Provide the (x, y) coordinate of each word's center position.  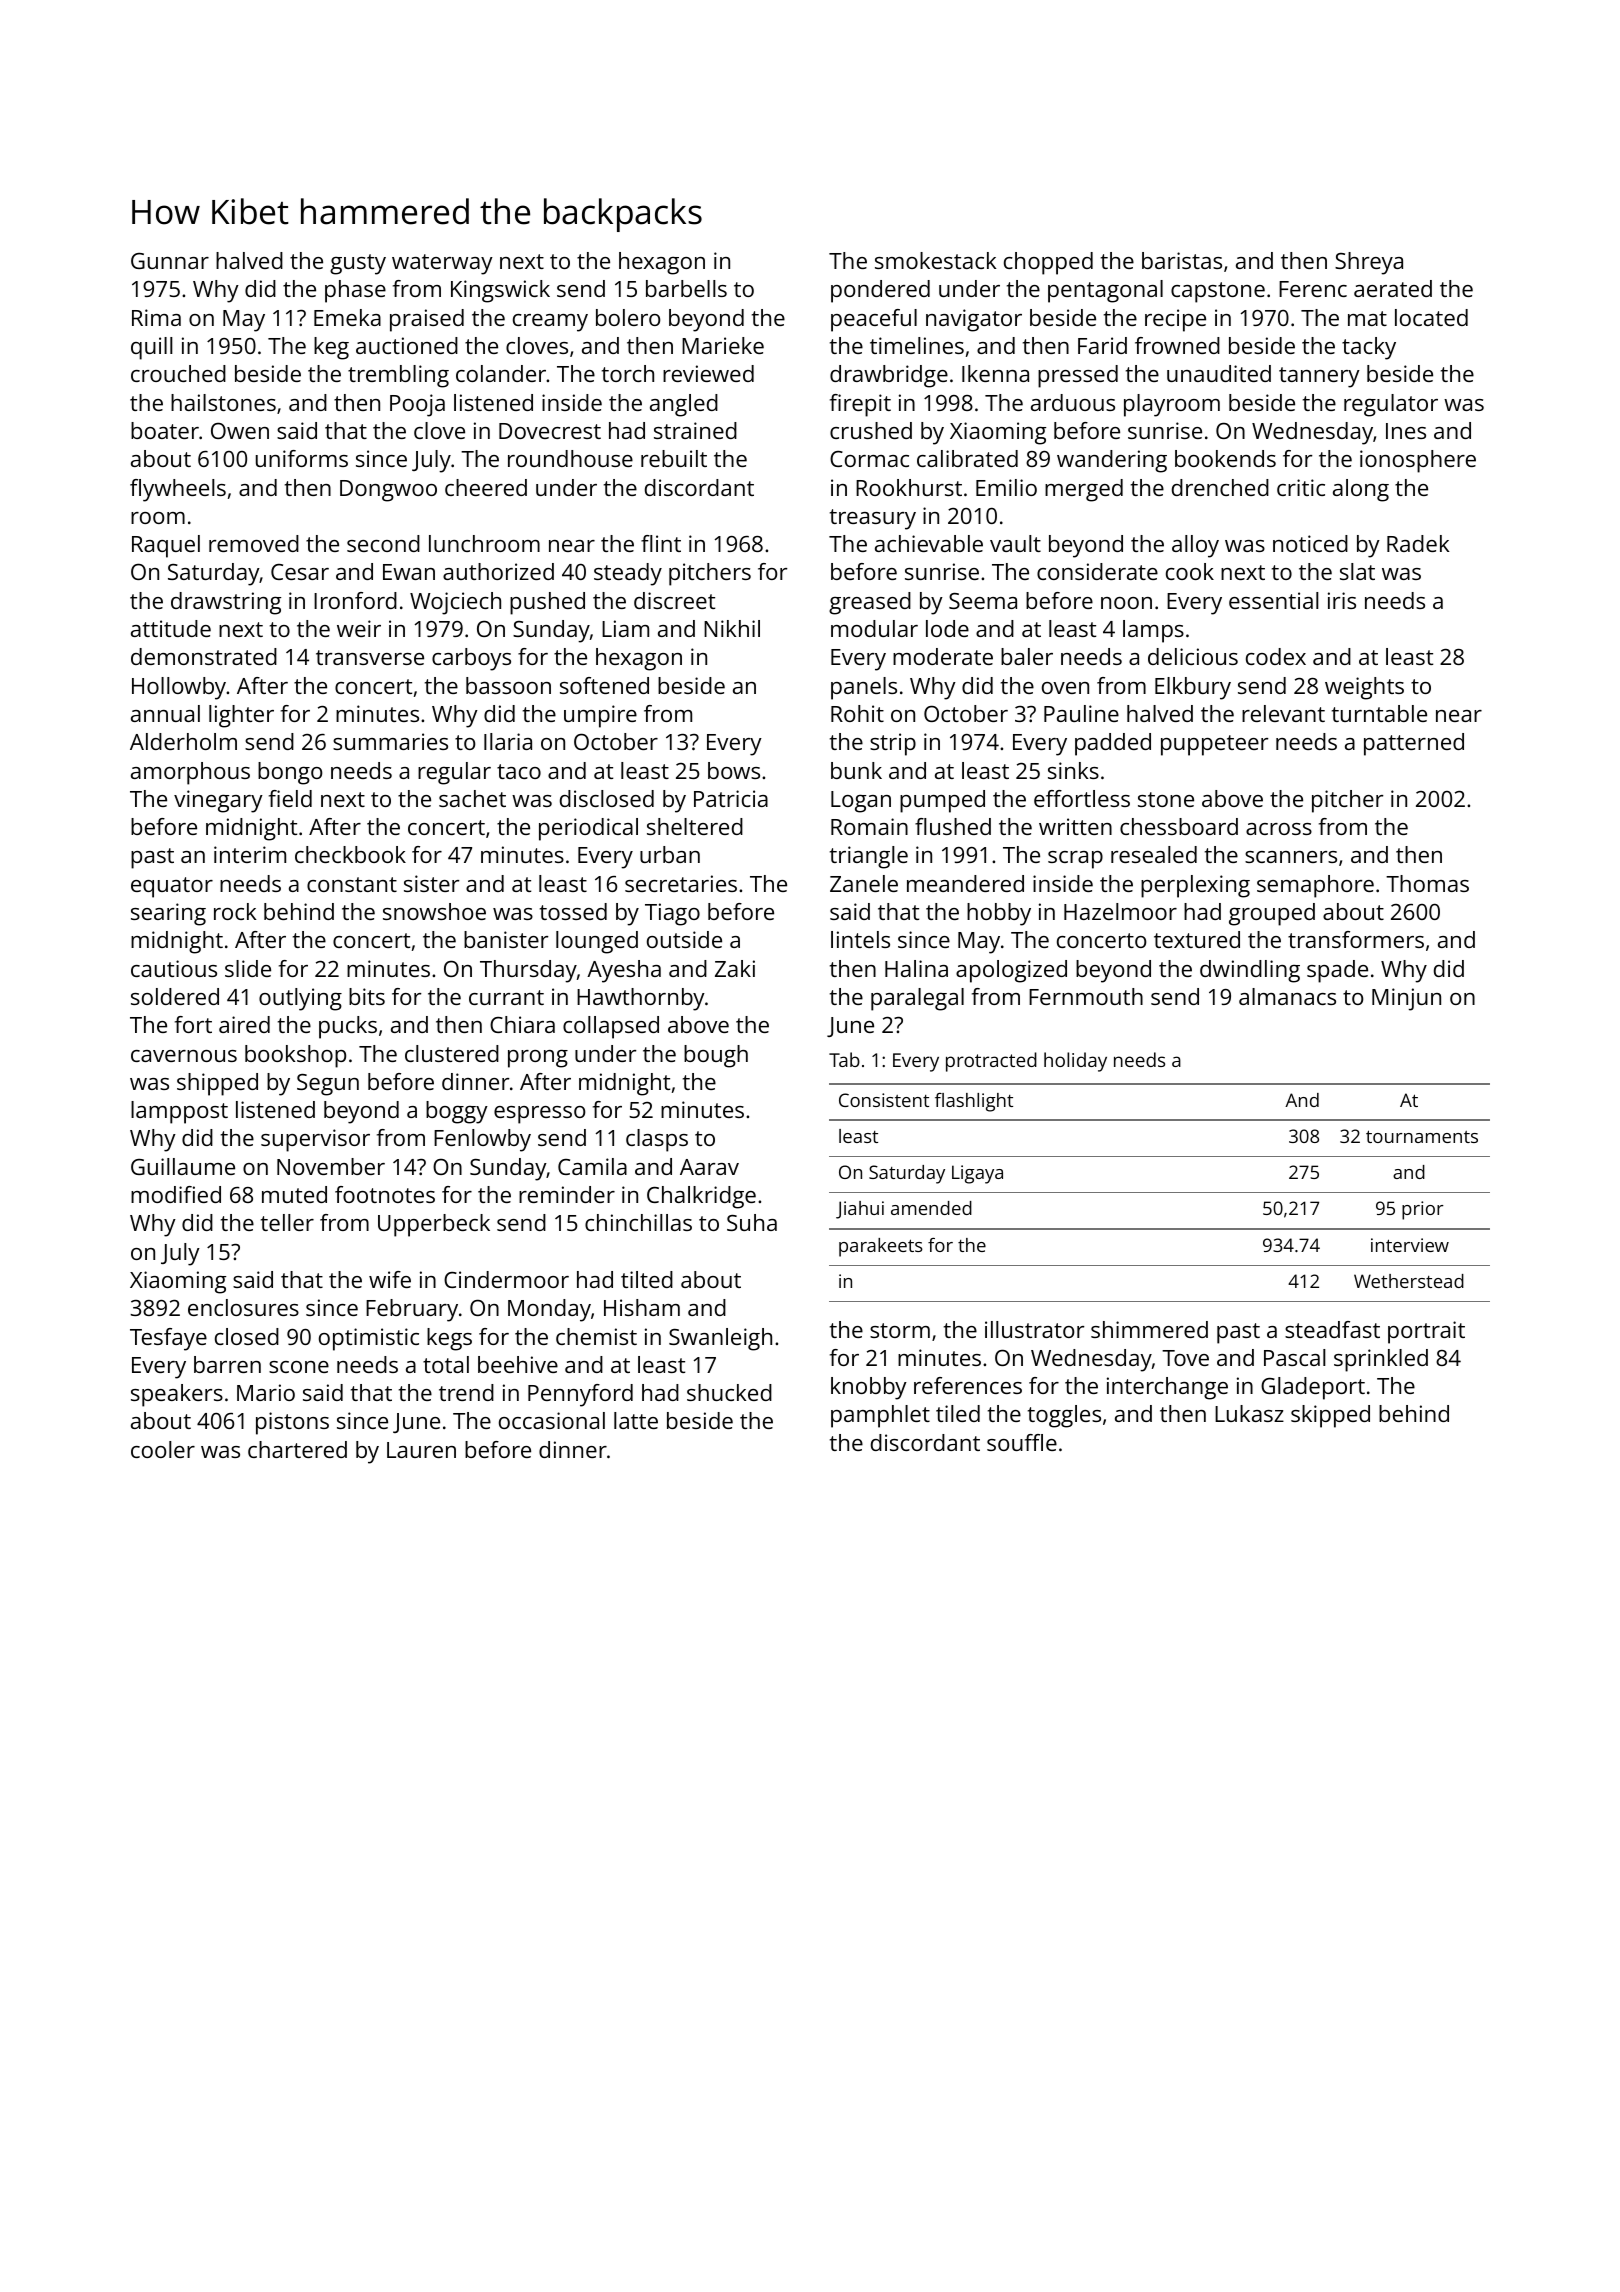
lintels (860, 939)
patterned (1414, 744)
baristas (1182, 260)
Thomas (1427, 883)
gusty (358, 264)
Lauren (421, 1450)
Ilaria (508, 741)
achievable (929, 543)
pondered (880, 291)
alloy (1195, 546)
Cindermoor (506, 1279)
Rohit (857, 713)
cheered (486, 487)
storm (900, 1330)
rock (235, 911)
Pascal (1295, 1357)
